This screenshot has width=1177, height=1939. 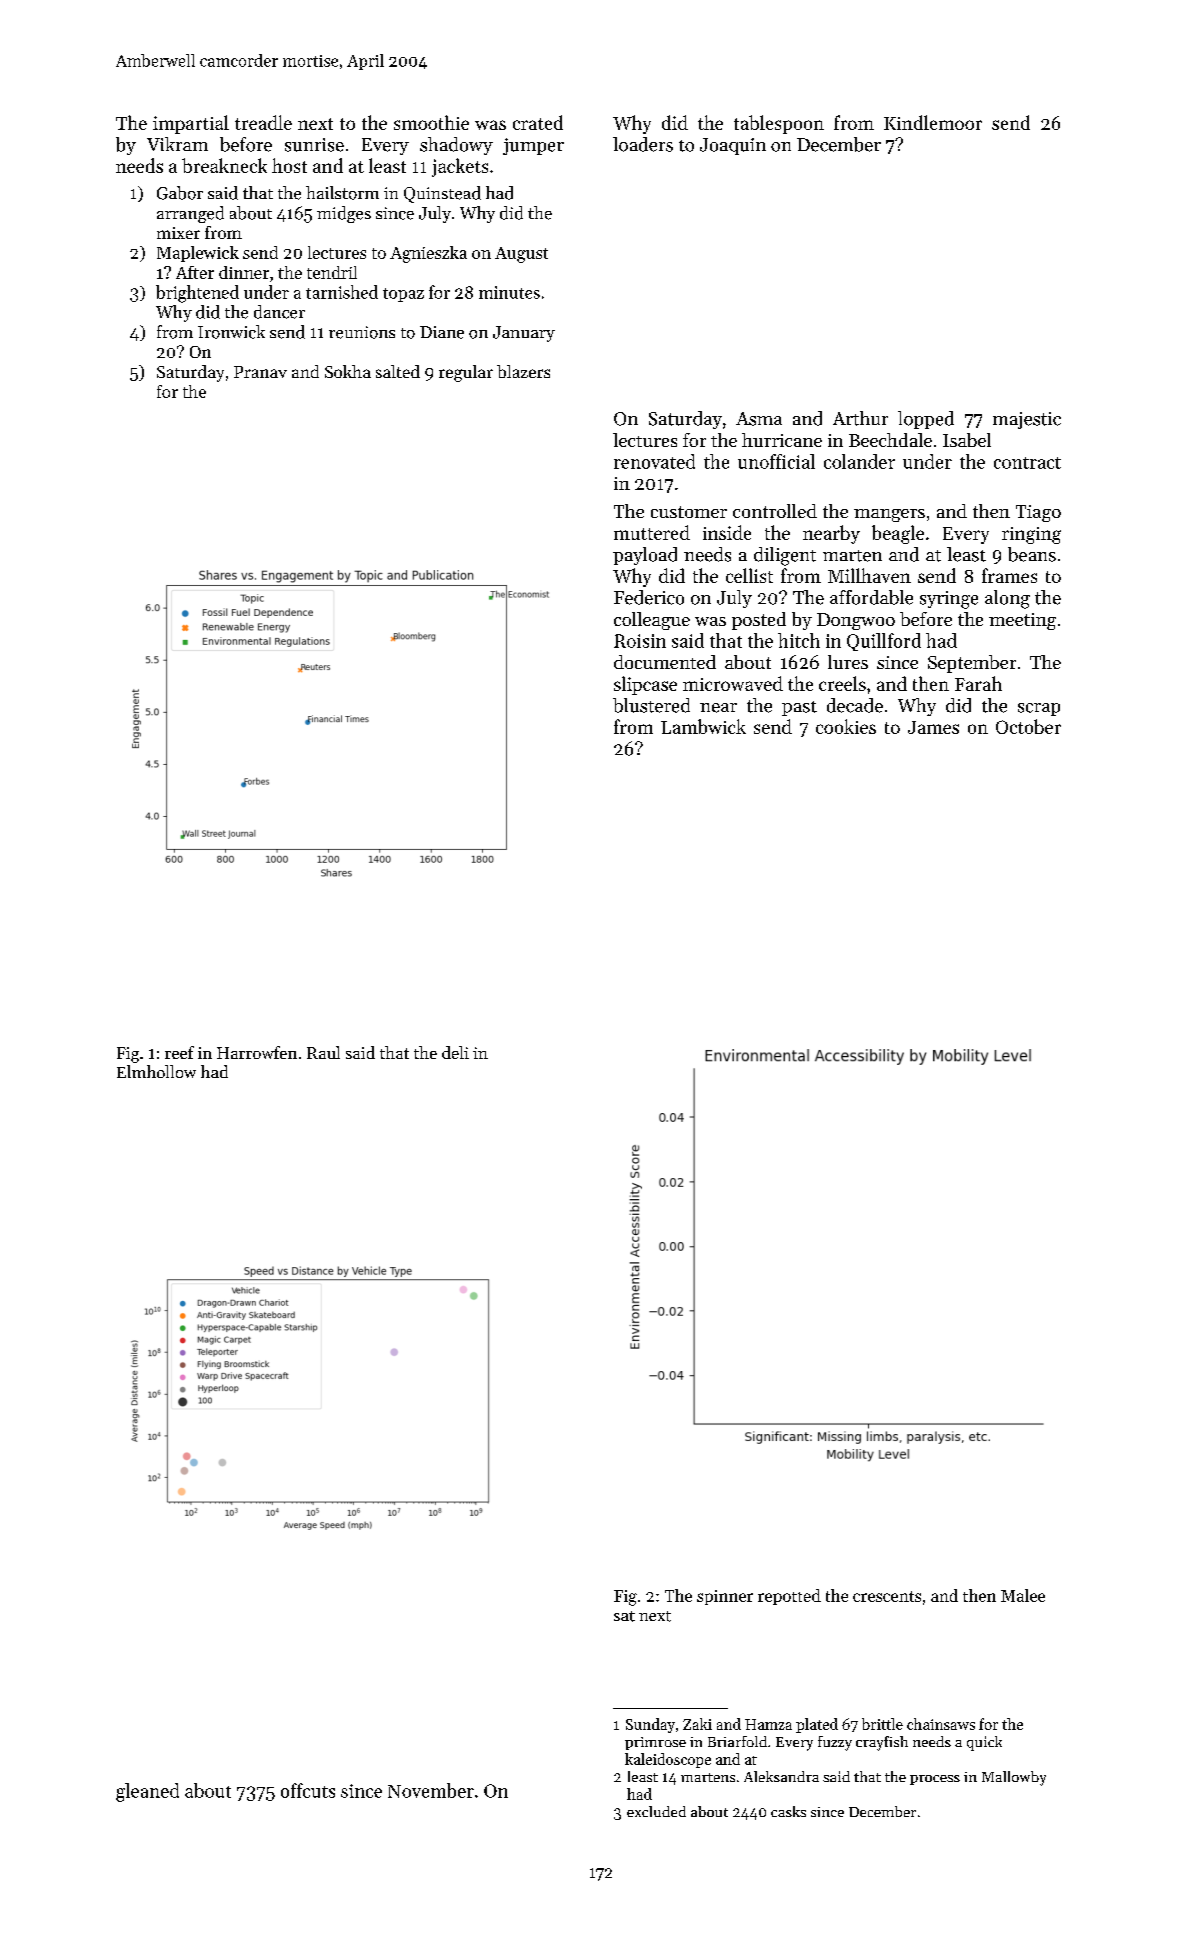 I want to click on reef, so click(x=179, y=1052).
